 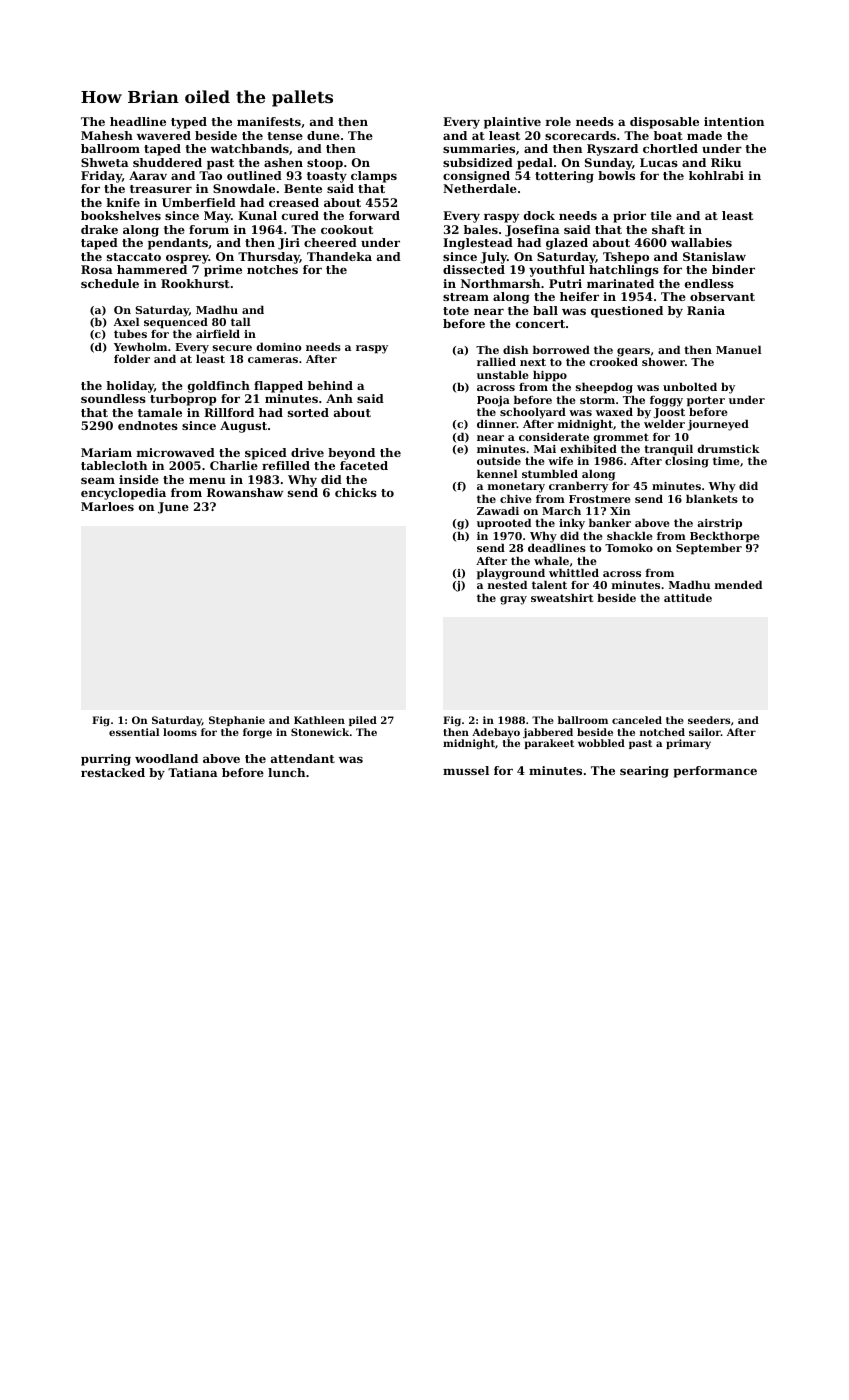 I want to click on kennel, so click(x=497, y=473).
